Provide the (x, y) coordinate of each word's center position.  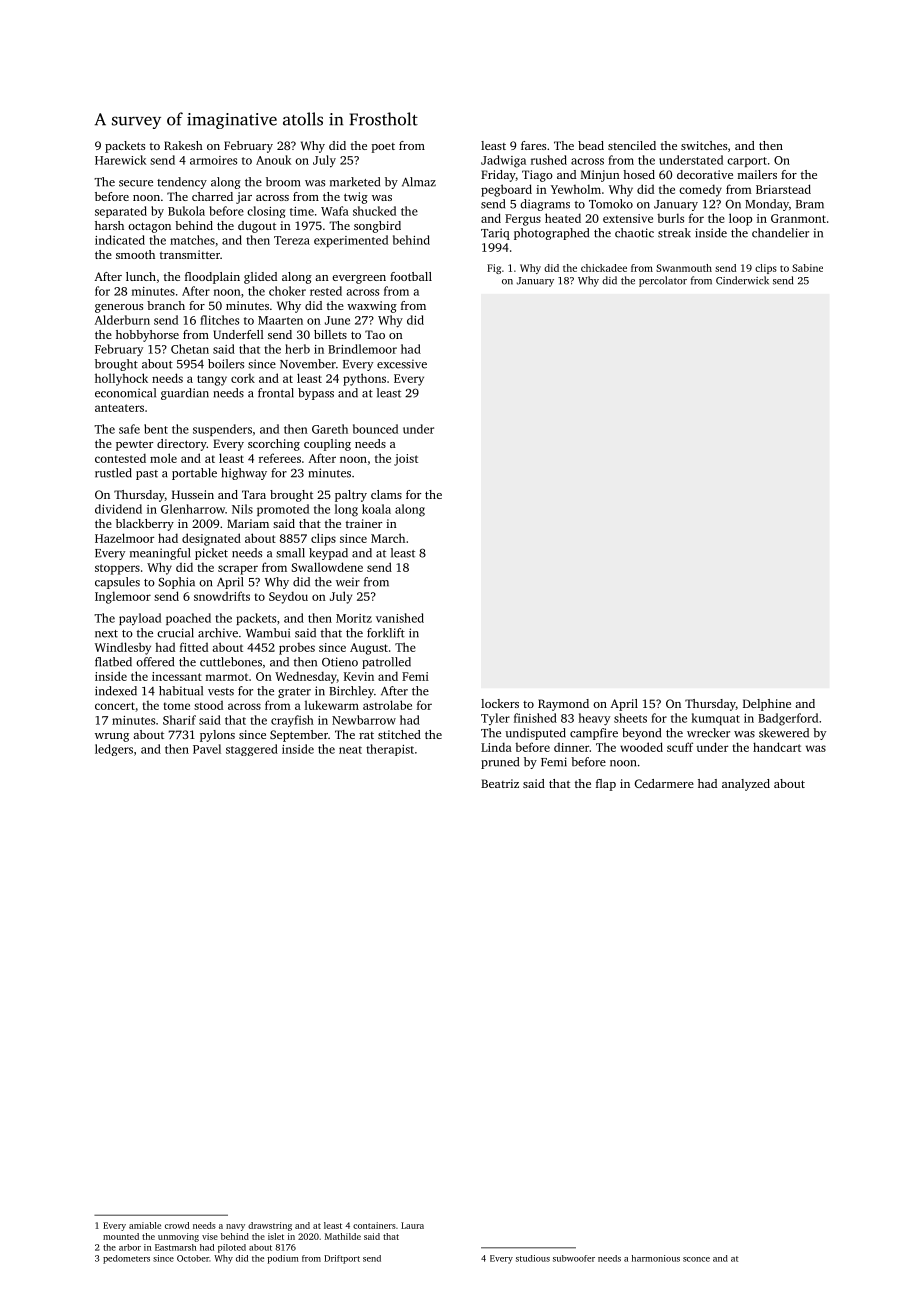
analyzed (746, 785)
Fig (494, 269)
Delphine (767, 705)
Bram (810, 204)
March (388, 538)
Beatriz (500, 783)
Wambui (268, 633)
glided (260, 278)
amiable (145, 1225)
